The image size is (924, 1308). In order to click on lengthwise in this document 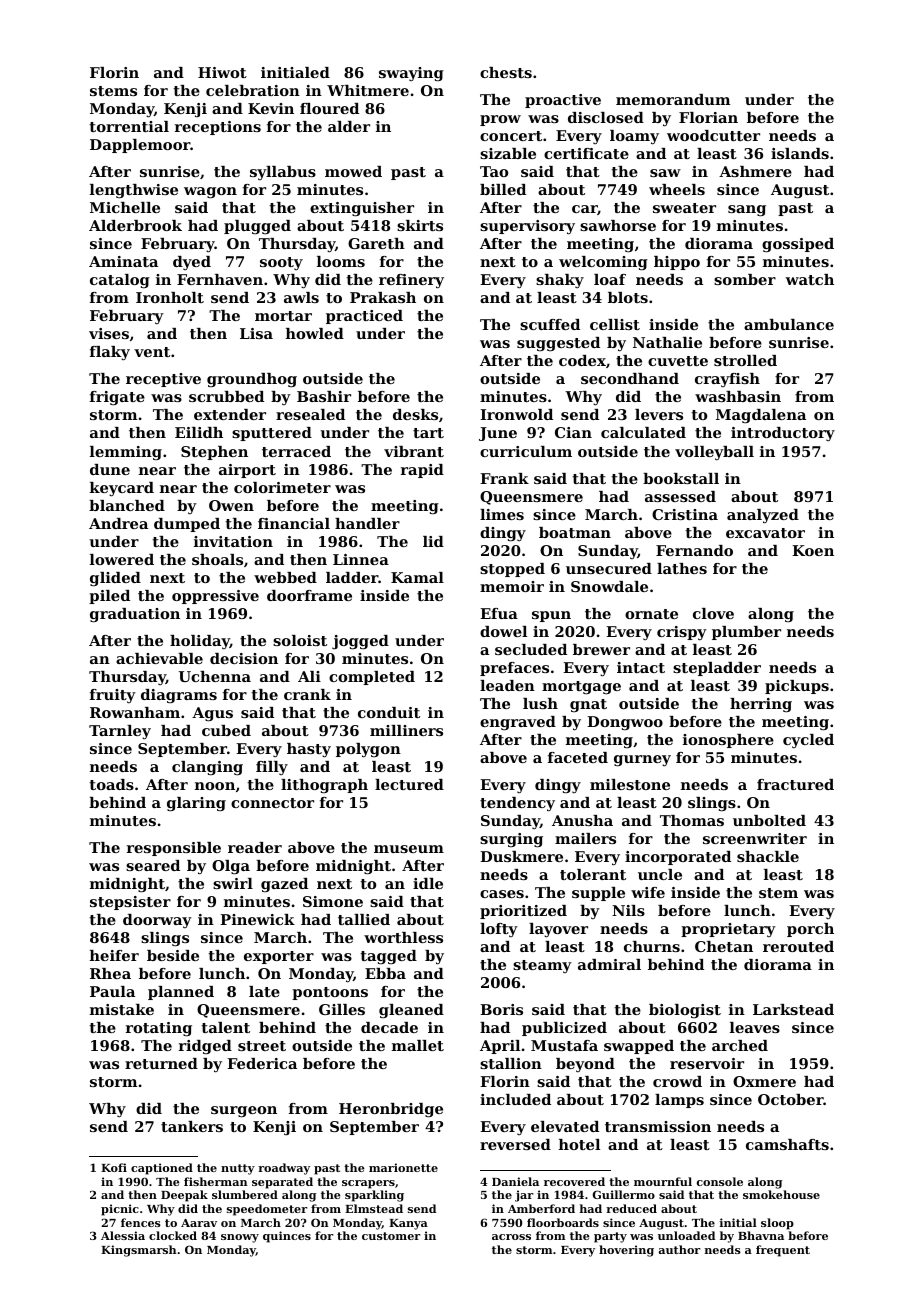, I will do `click(134, 191)`.
